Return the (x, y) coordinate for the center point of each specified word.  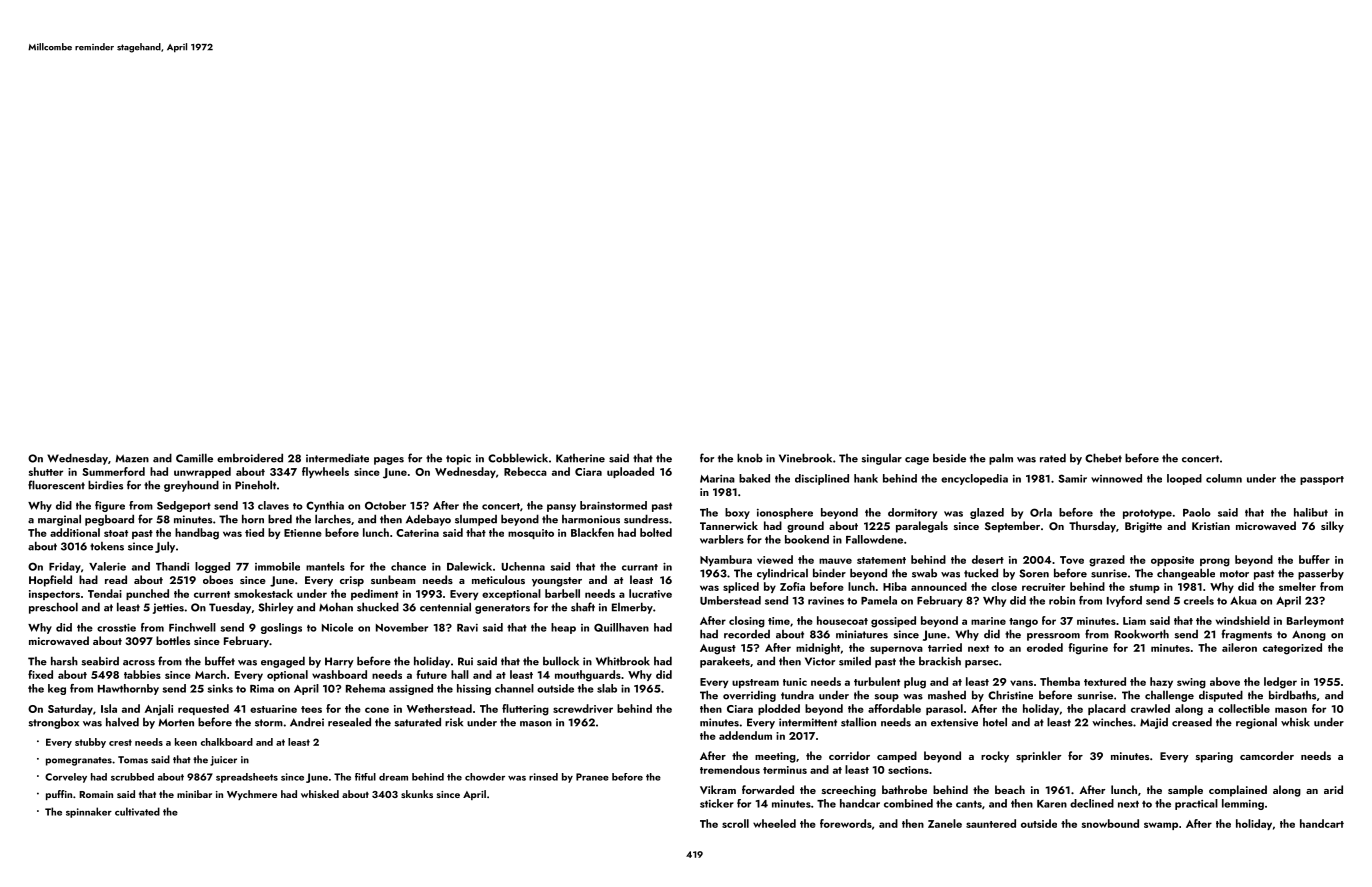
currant (640, 567)
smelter (1297, 586)
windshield (1243, 620)
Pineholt (255, 485)
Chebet (1103, 458)
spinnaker (89, 812)
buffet (220, 661)
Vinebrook (805, 458)
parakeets (725, 662)
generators (502, 609)
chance (408, 566)
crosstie (116, 627)
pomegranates (79, 761)
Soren (1034, 573)
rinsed (543, 777)
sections (908, 770)
